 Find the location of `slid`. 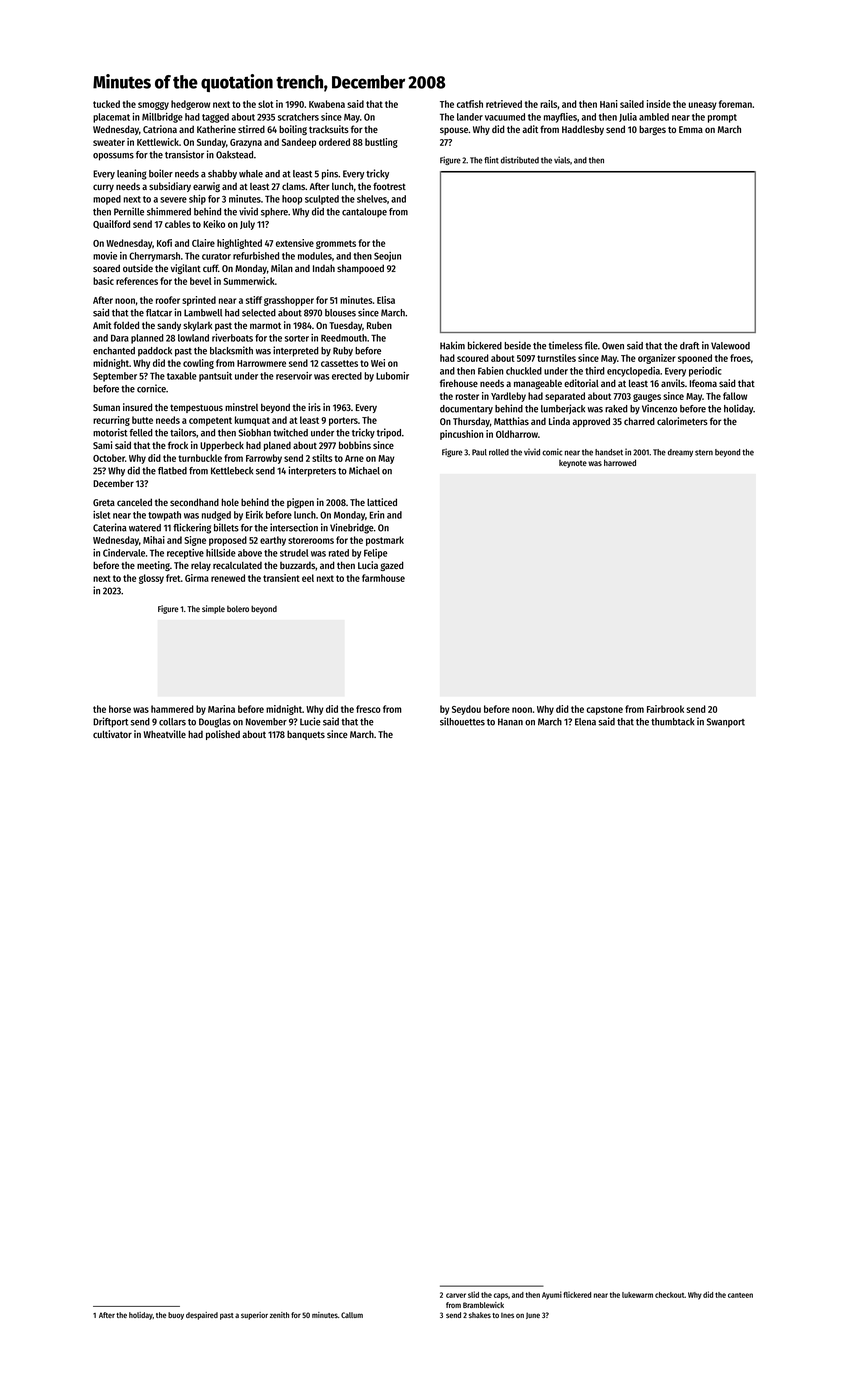

slid is located at coordinates (473, 1294).
